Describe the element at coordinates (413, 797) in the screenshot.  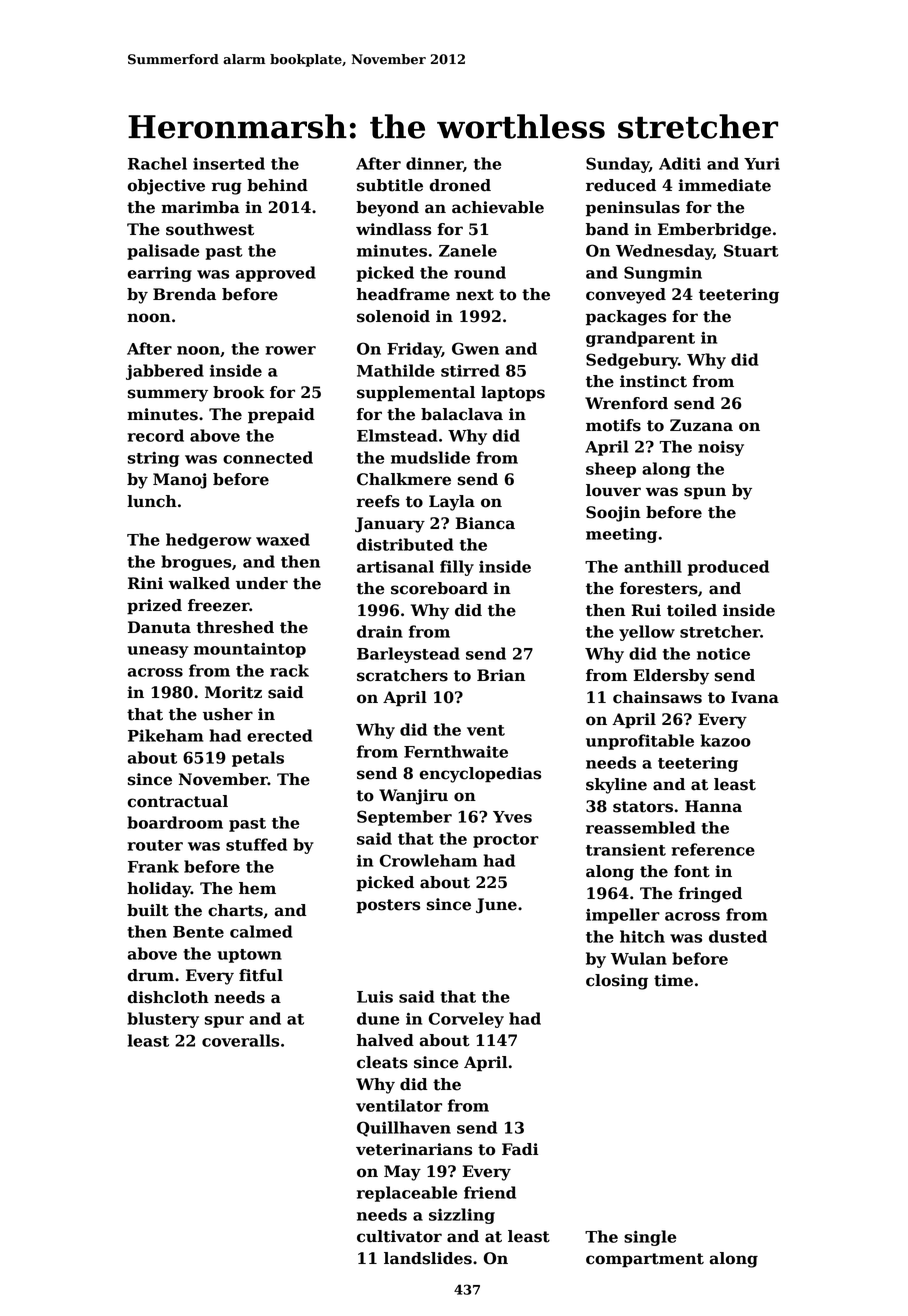
I see `Wanjiru` at that location.
